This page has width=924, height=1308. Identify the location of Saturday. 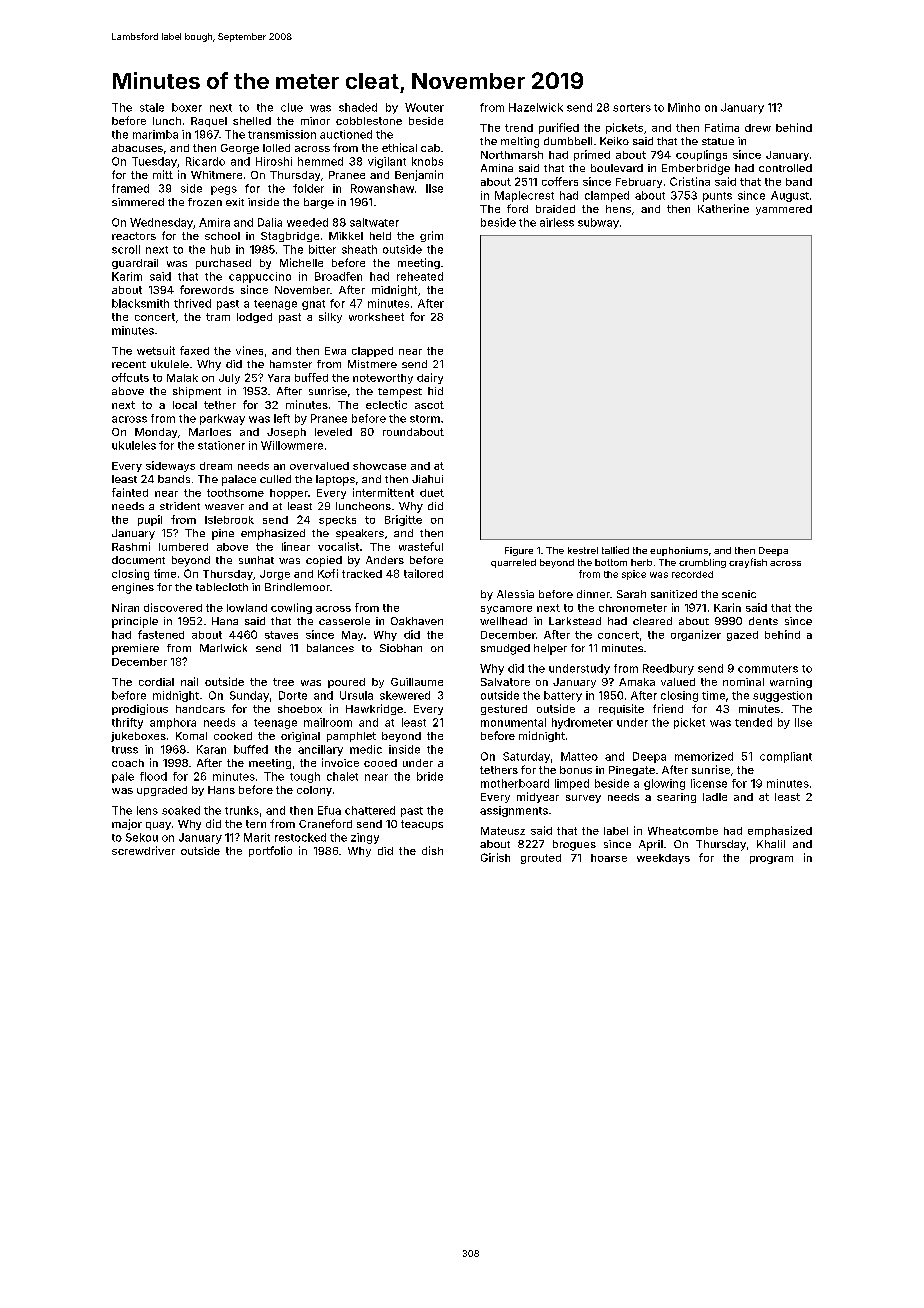
(526, 757).
